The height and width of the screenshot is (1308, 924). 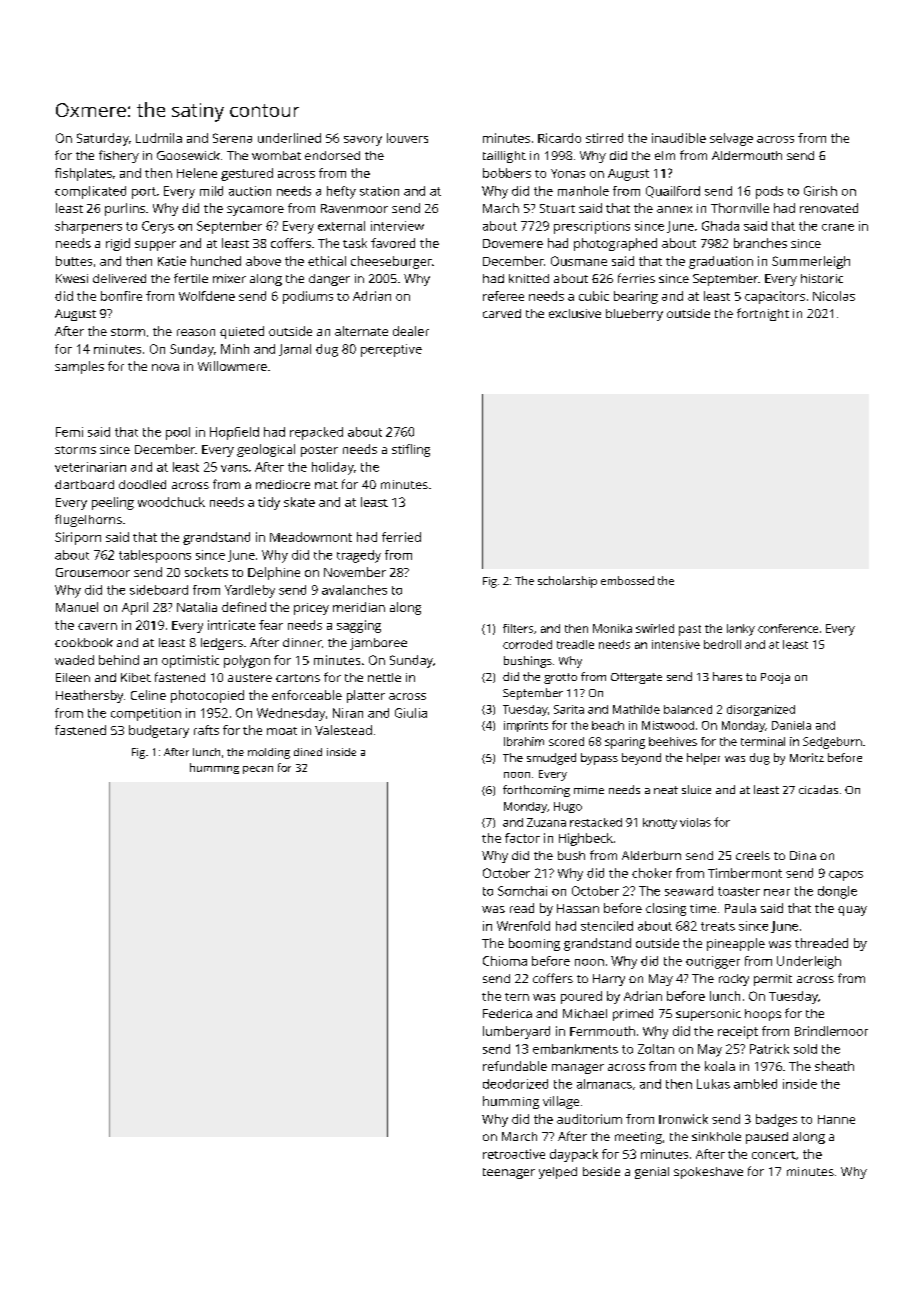 What do you see at coordinates (258, 770) in the screenshot?
I see `pecan` at bounding box center [258, 770].
